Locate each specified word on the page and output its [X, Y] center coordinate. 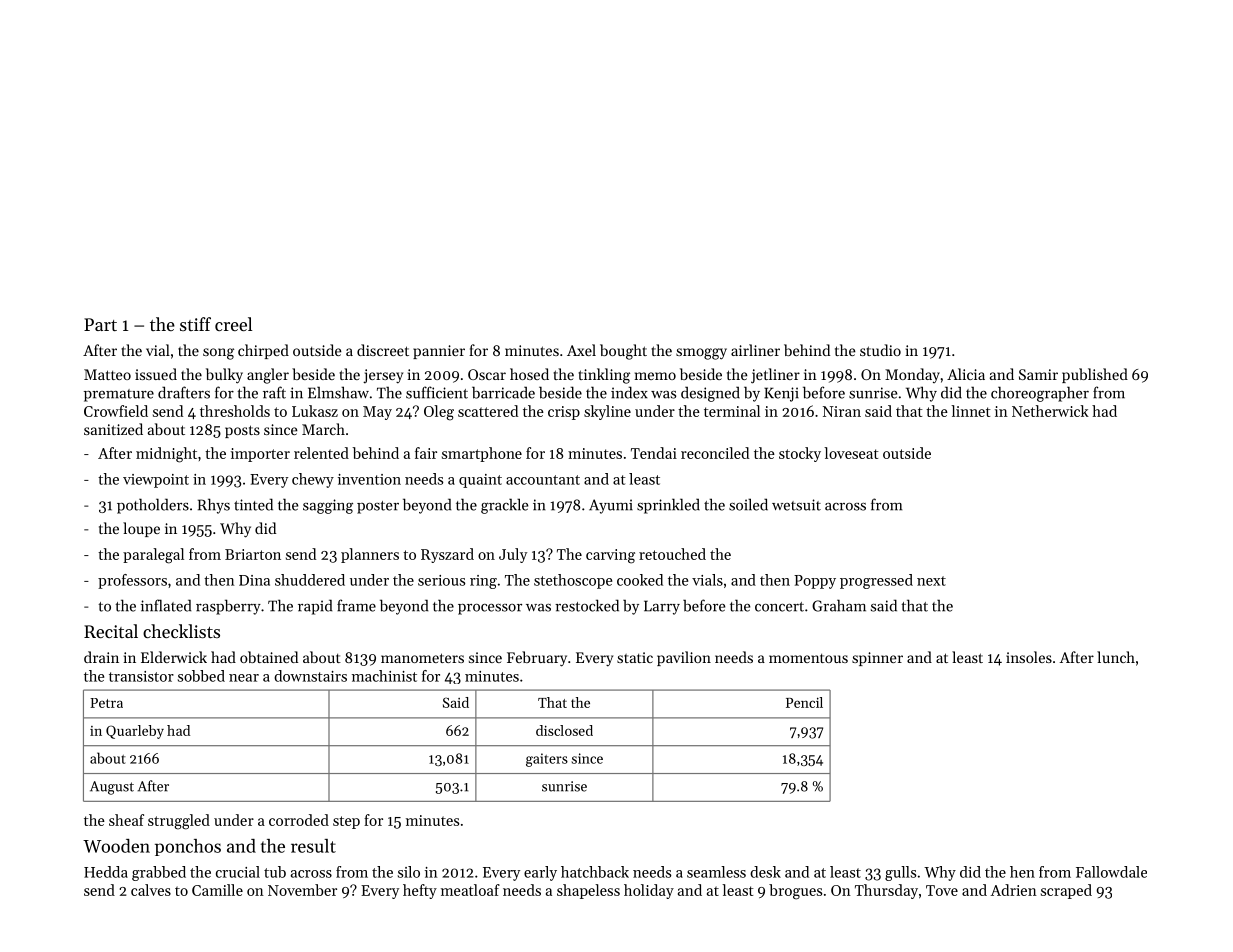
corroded [299, 820]
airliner [755, 350]
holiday [649, 891]
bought [623, 352]
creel [233, 324]
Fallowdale [1111, 872]
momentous [808, 658]
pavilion [684, 658]
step [346, 822]
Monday [912, 375]
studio [880, 350]
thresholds [235, 411]
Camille [217, 890]
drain [101, 657]
